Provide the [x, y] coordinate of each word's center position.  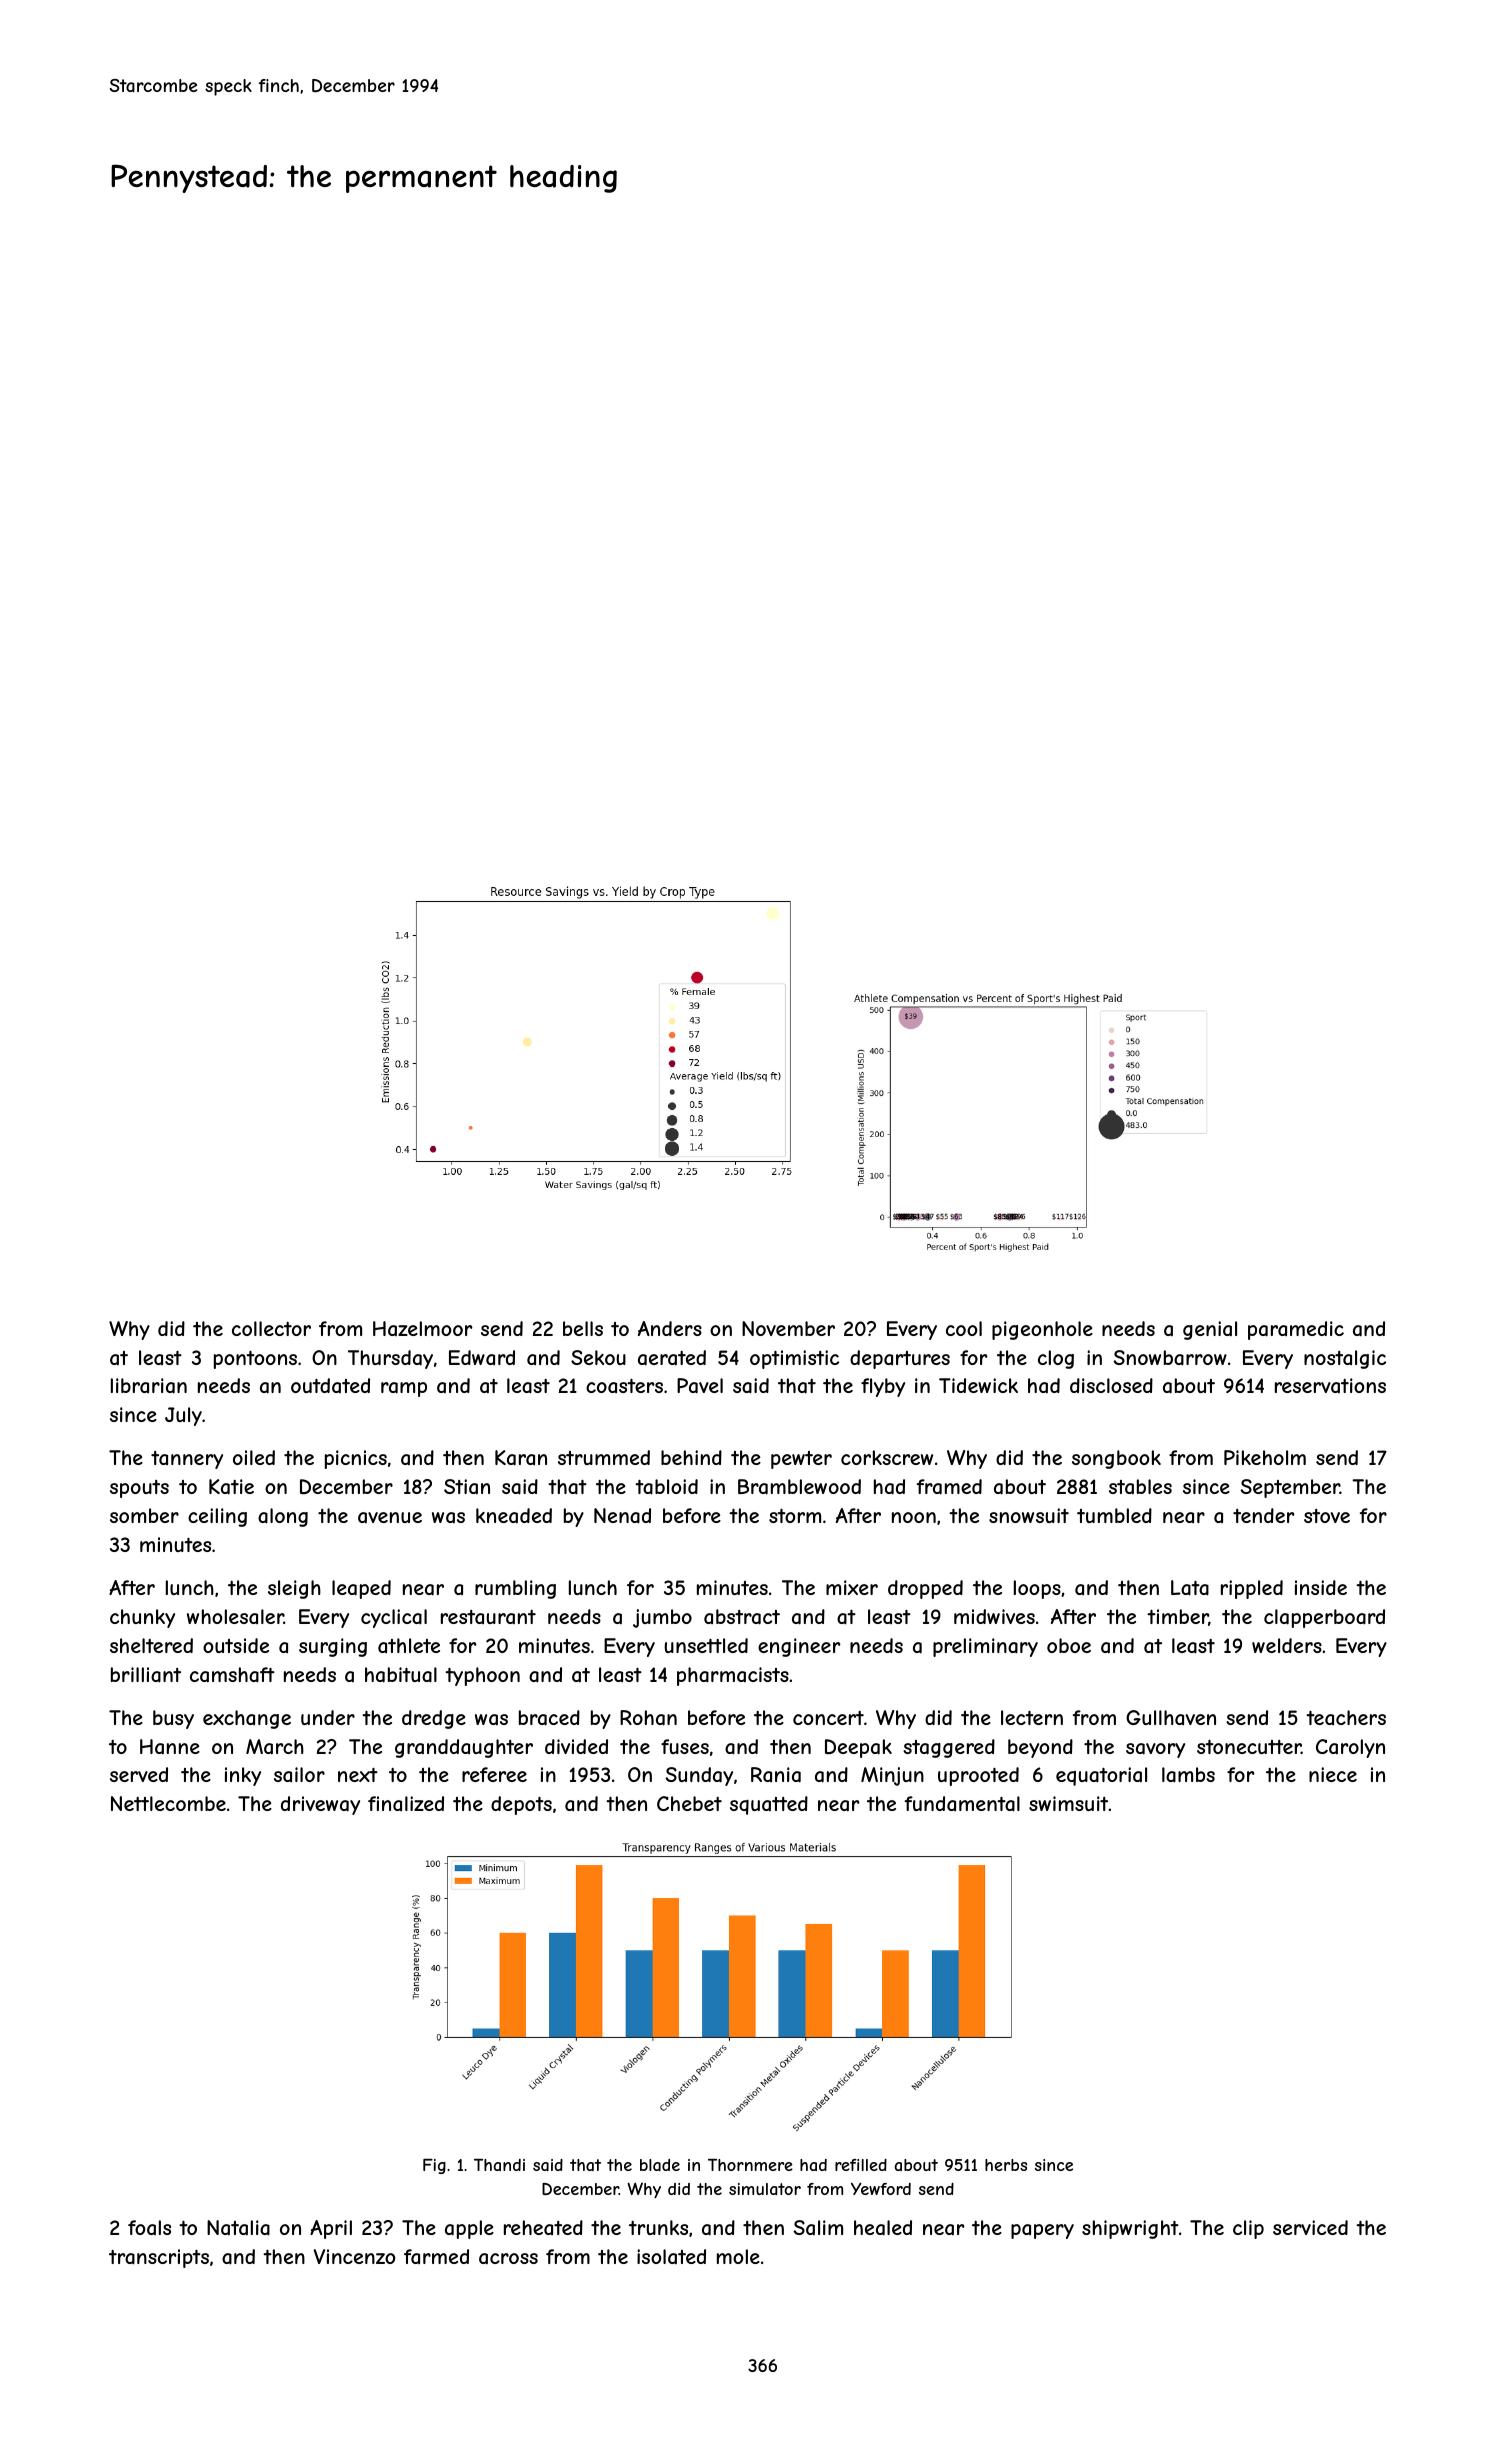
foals [149, 2227]
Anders [670, 1328]
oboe [1069, 1645]
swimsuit [1068, 1803]
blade [660, 2165]
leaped [361, 1589]
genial [1210, 1330]
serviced [1310, 2227]
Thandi [499, 2165]
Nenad [622, 1516]
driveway [320, 1805]
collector [271, 1328]
